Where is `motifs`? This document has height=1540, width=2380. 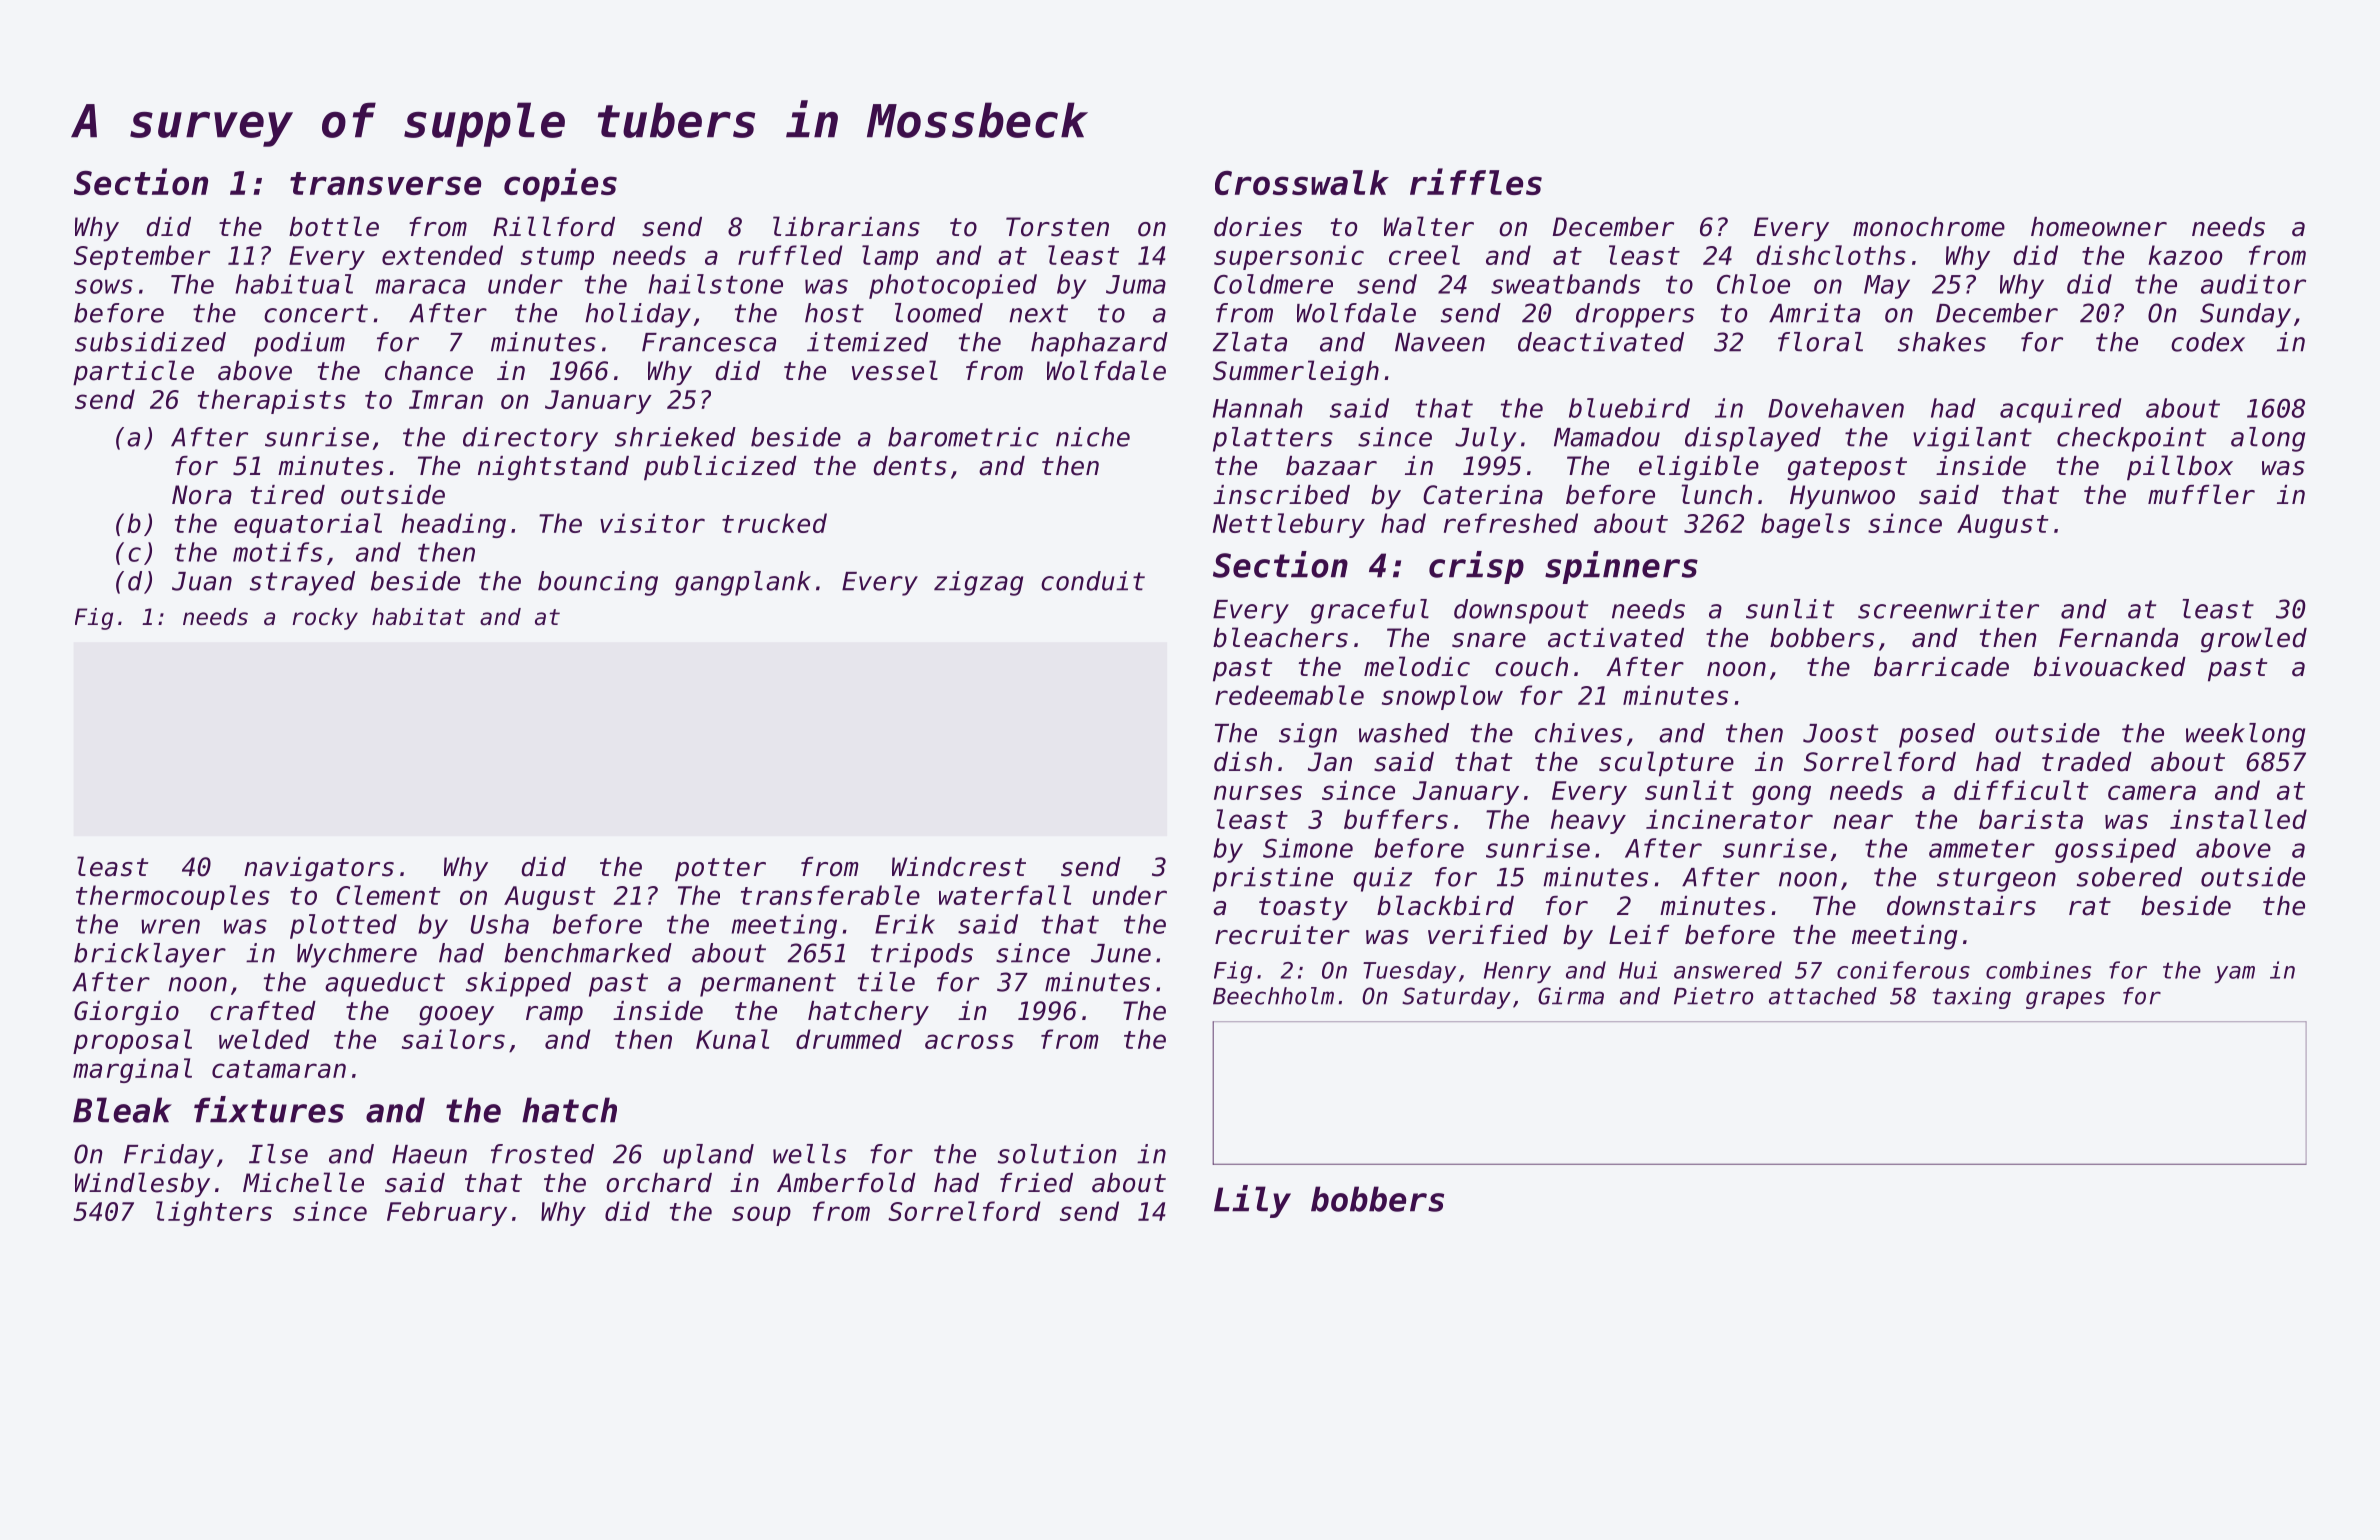
motifs is located at coordinates (278, 552).
